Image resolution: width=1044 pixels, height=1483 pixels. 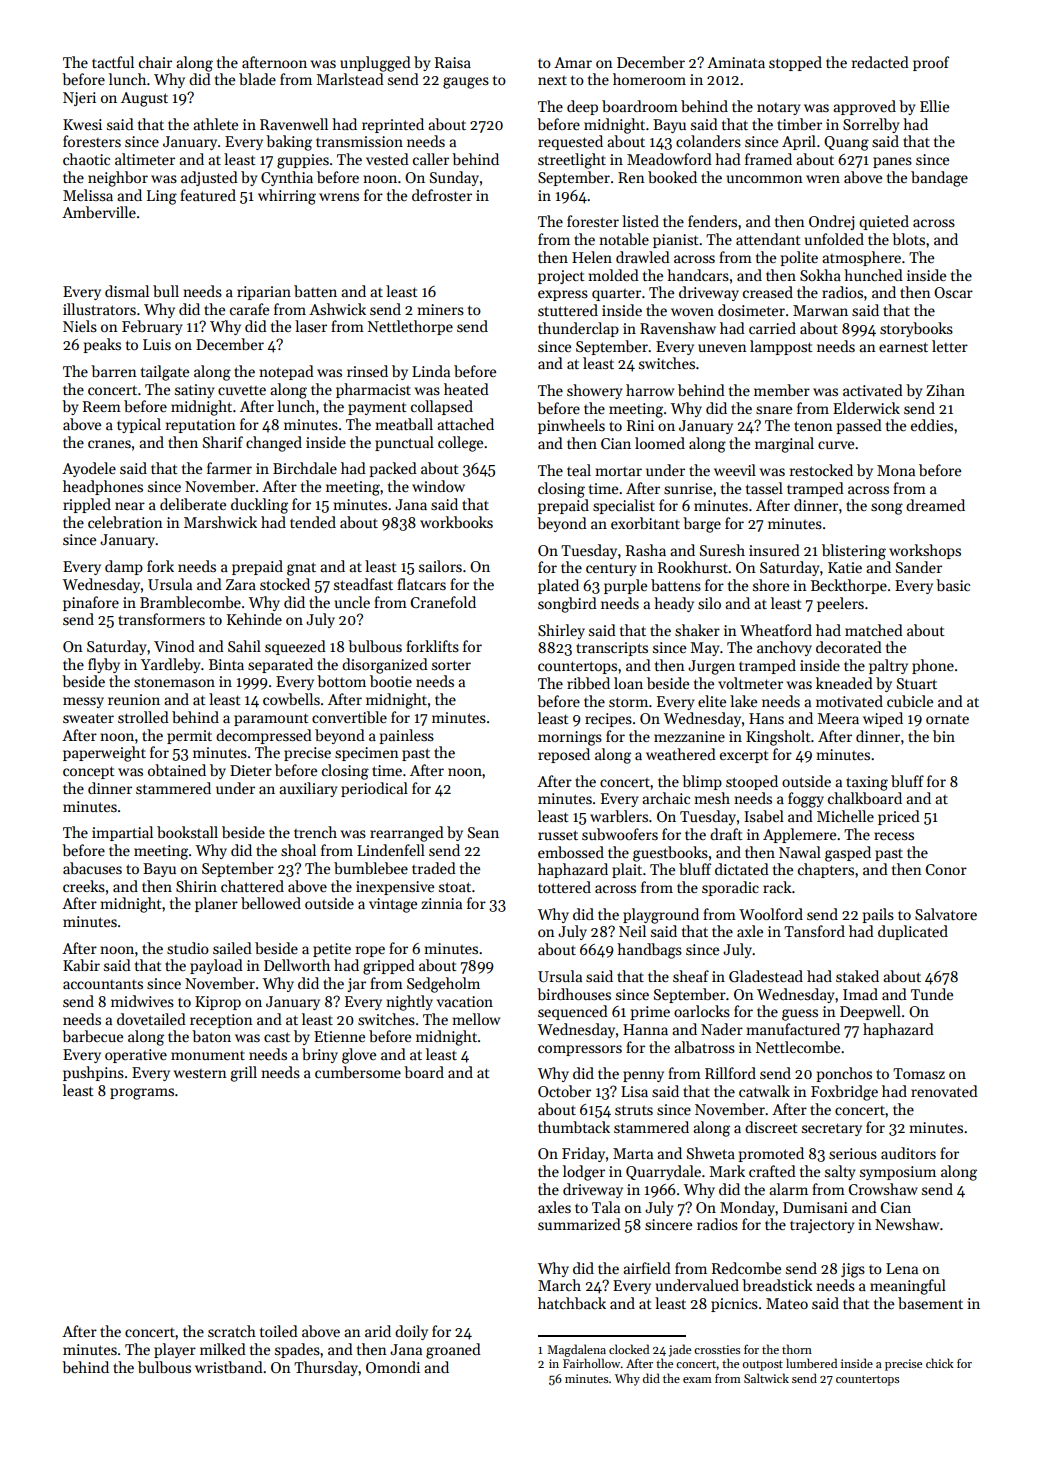 What do you see at coordinates (350, 79) in the screenshot?
I see `Marlstead` at bounding box center [350, 79].
